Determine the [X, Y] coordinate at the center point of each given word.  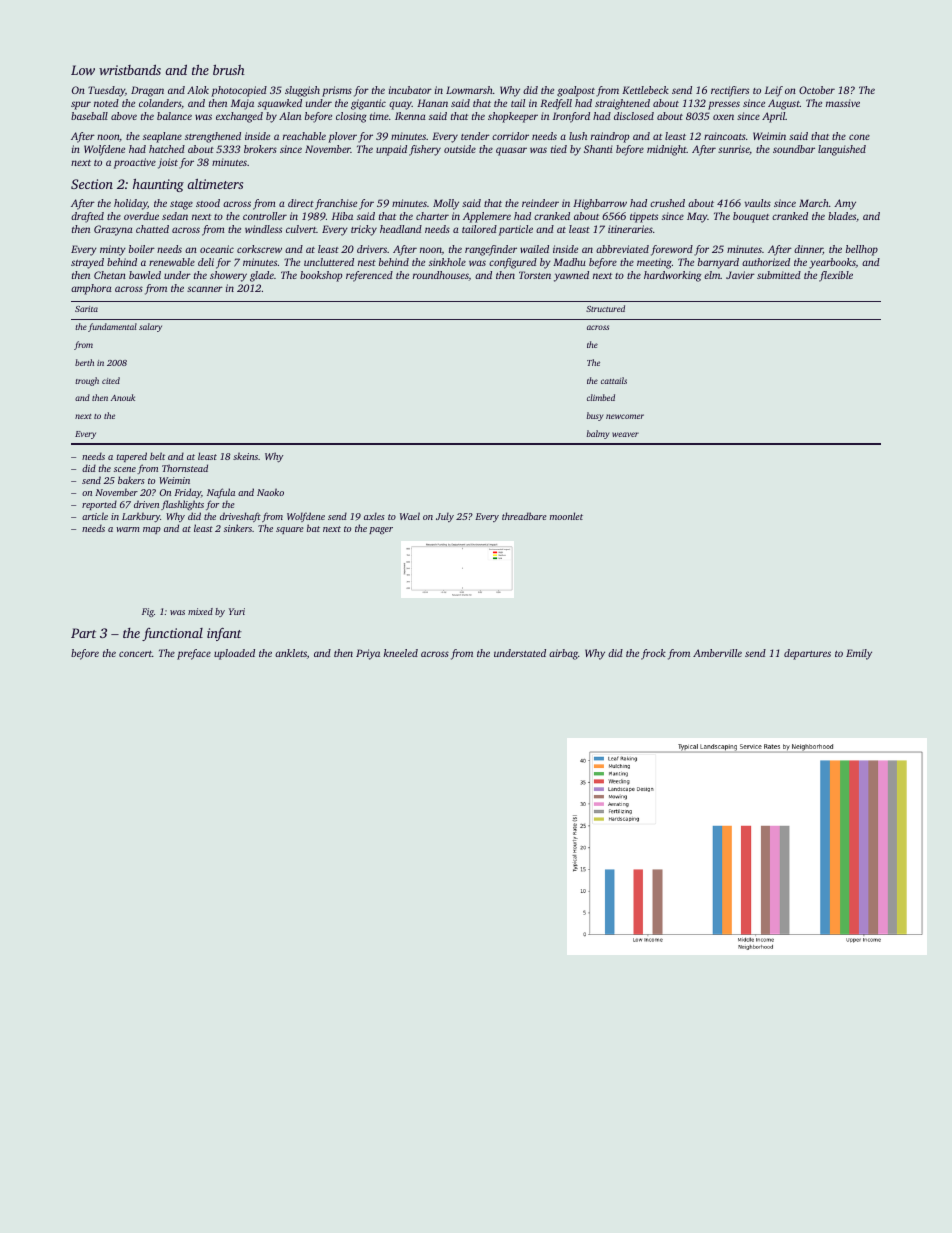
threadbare [524, 516]
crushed [667, 203]
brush [229, 69]
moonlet [566, 516]
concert [135, 654]
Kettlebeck [645, 90]
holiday [131, 204]
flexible [836, 276]
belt [157, 456]
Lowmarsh [469, 90]
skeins [245, 456]
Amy [845, 204]
